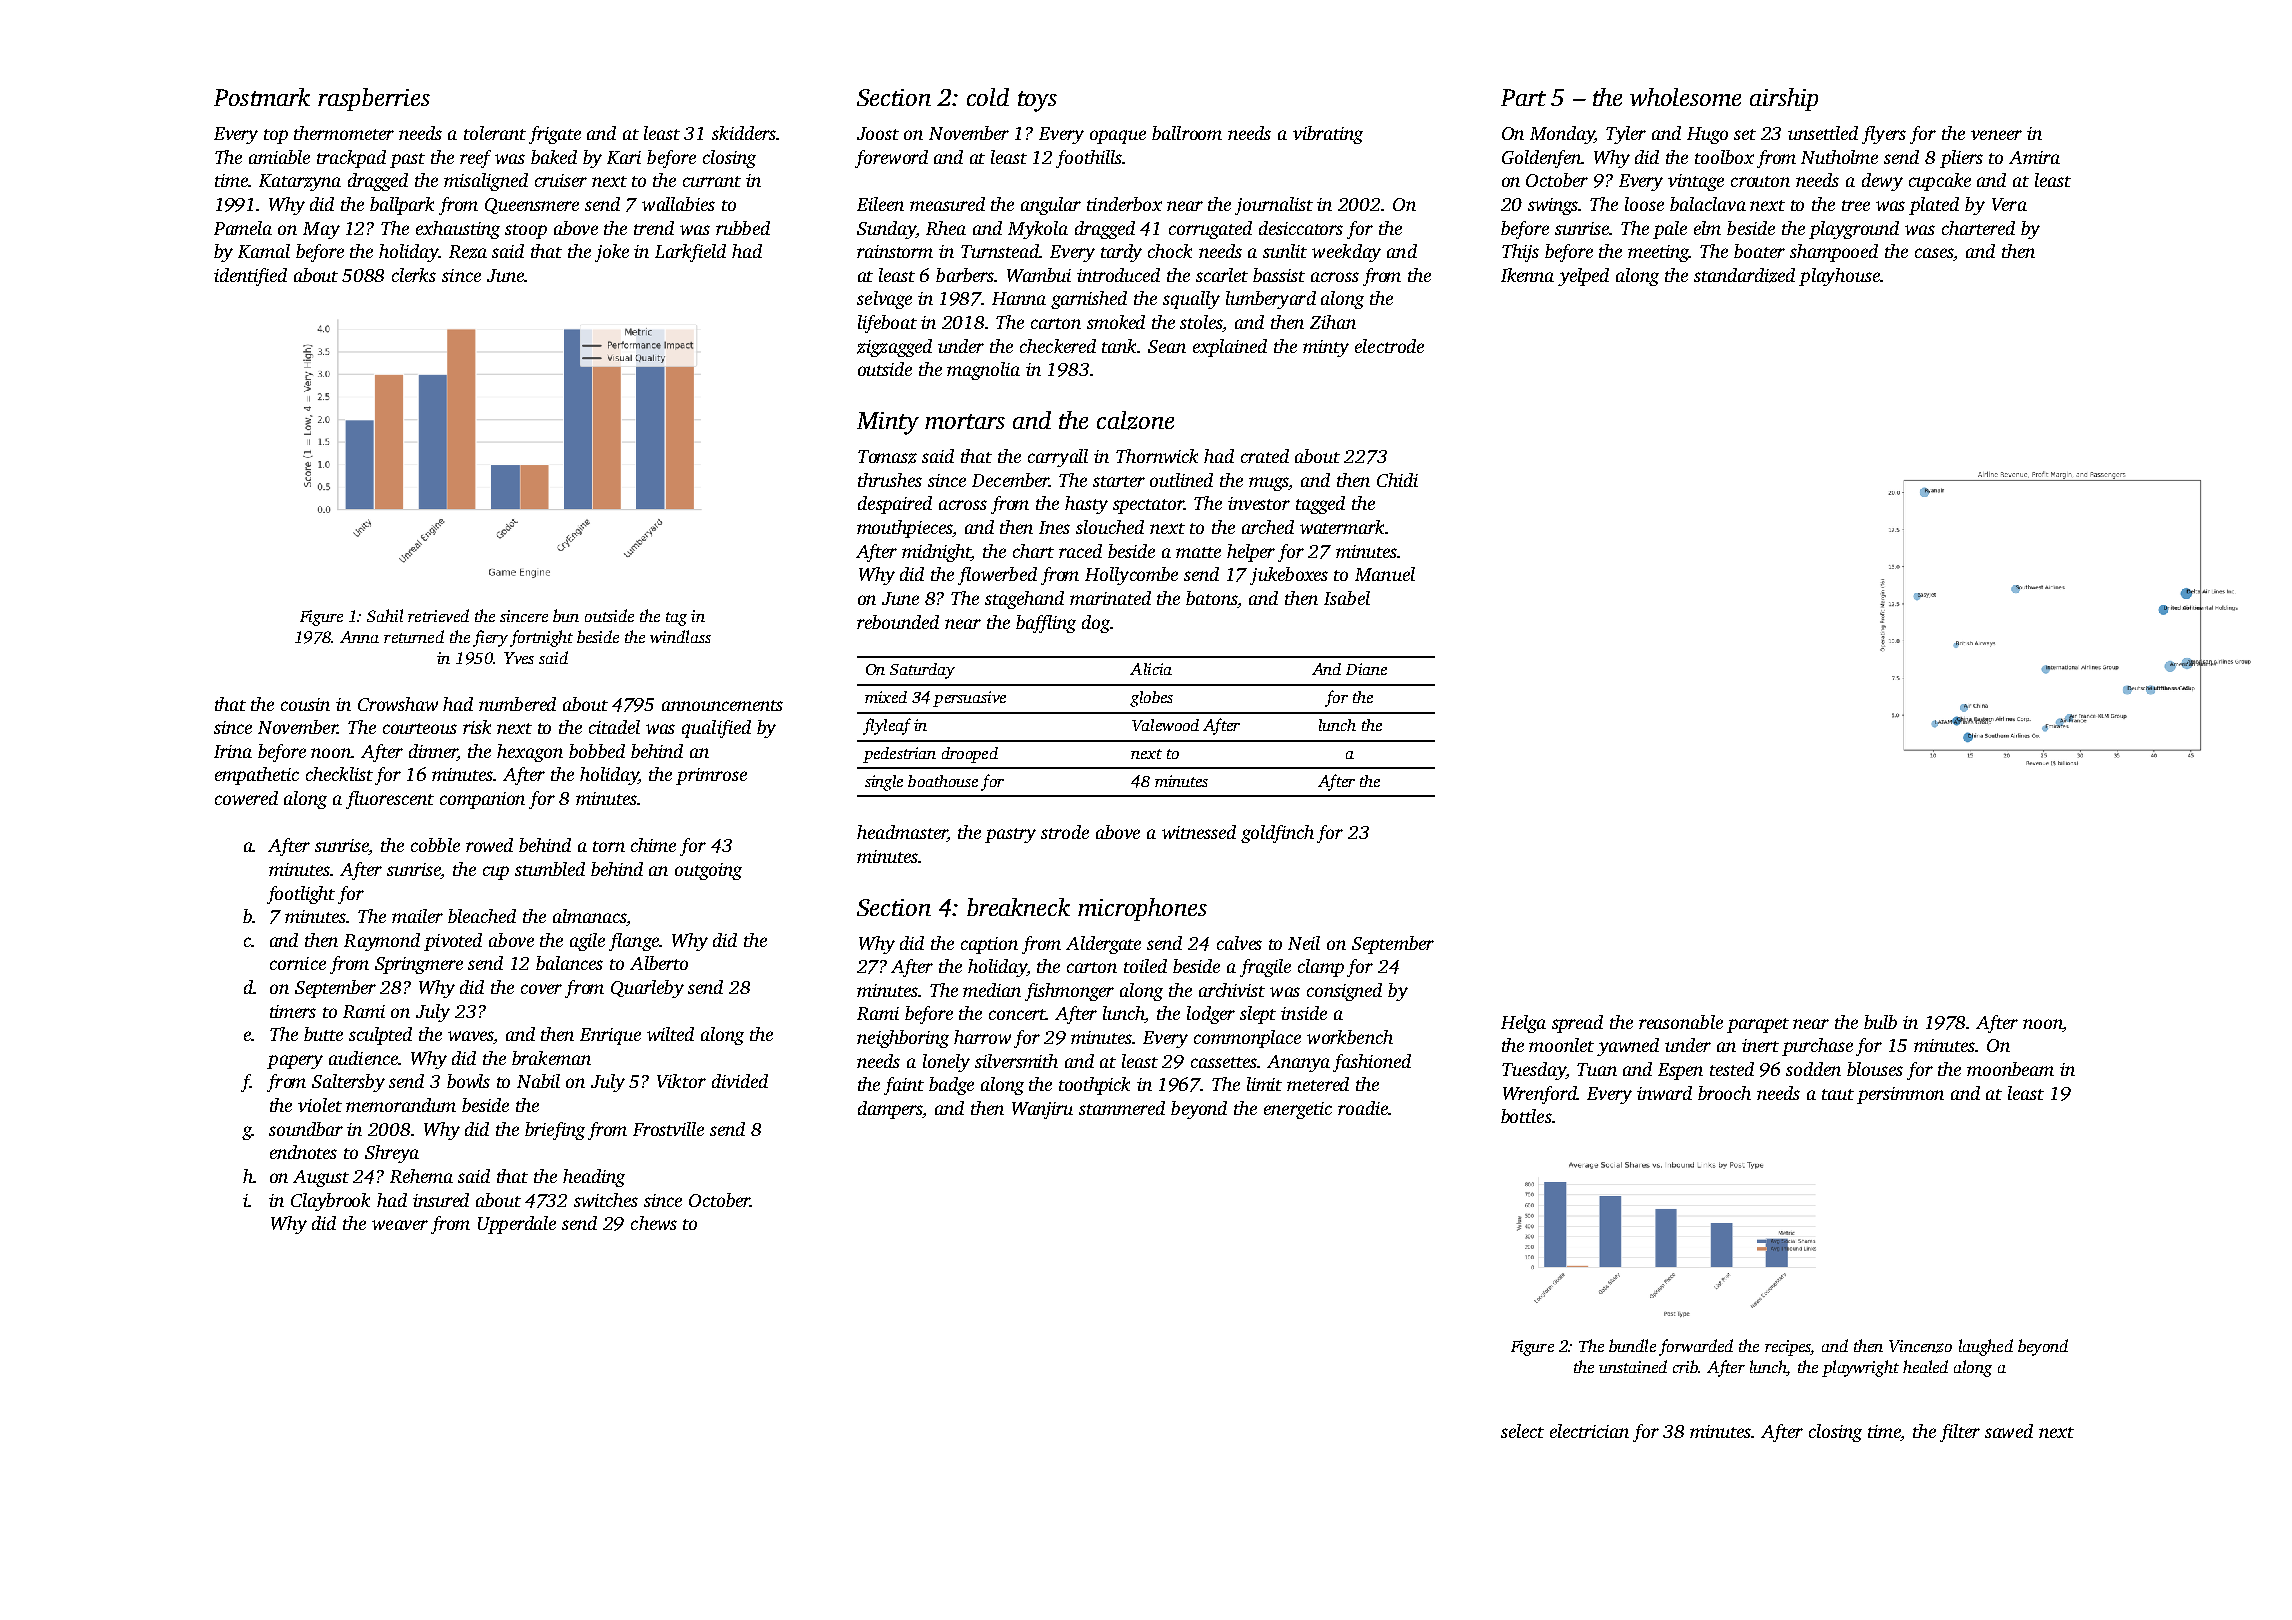 This screenshot has width=2292, height=1620. I want to click on select, so click(1522, 1431).
